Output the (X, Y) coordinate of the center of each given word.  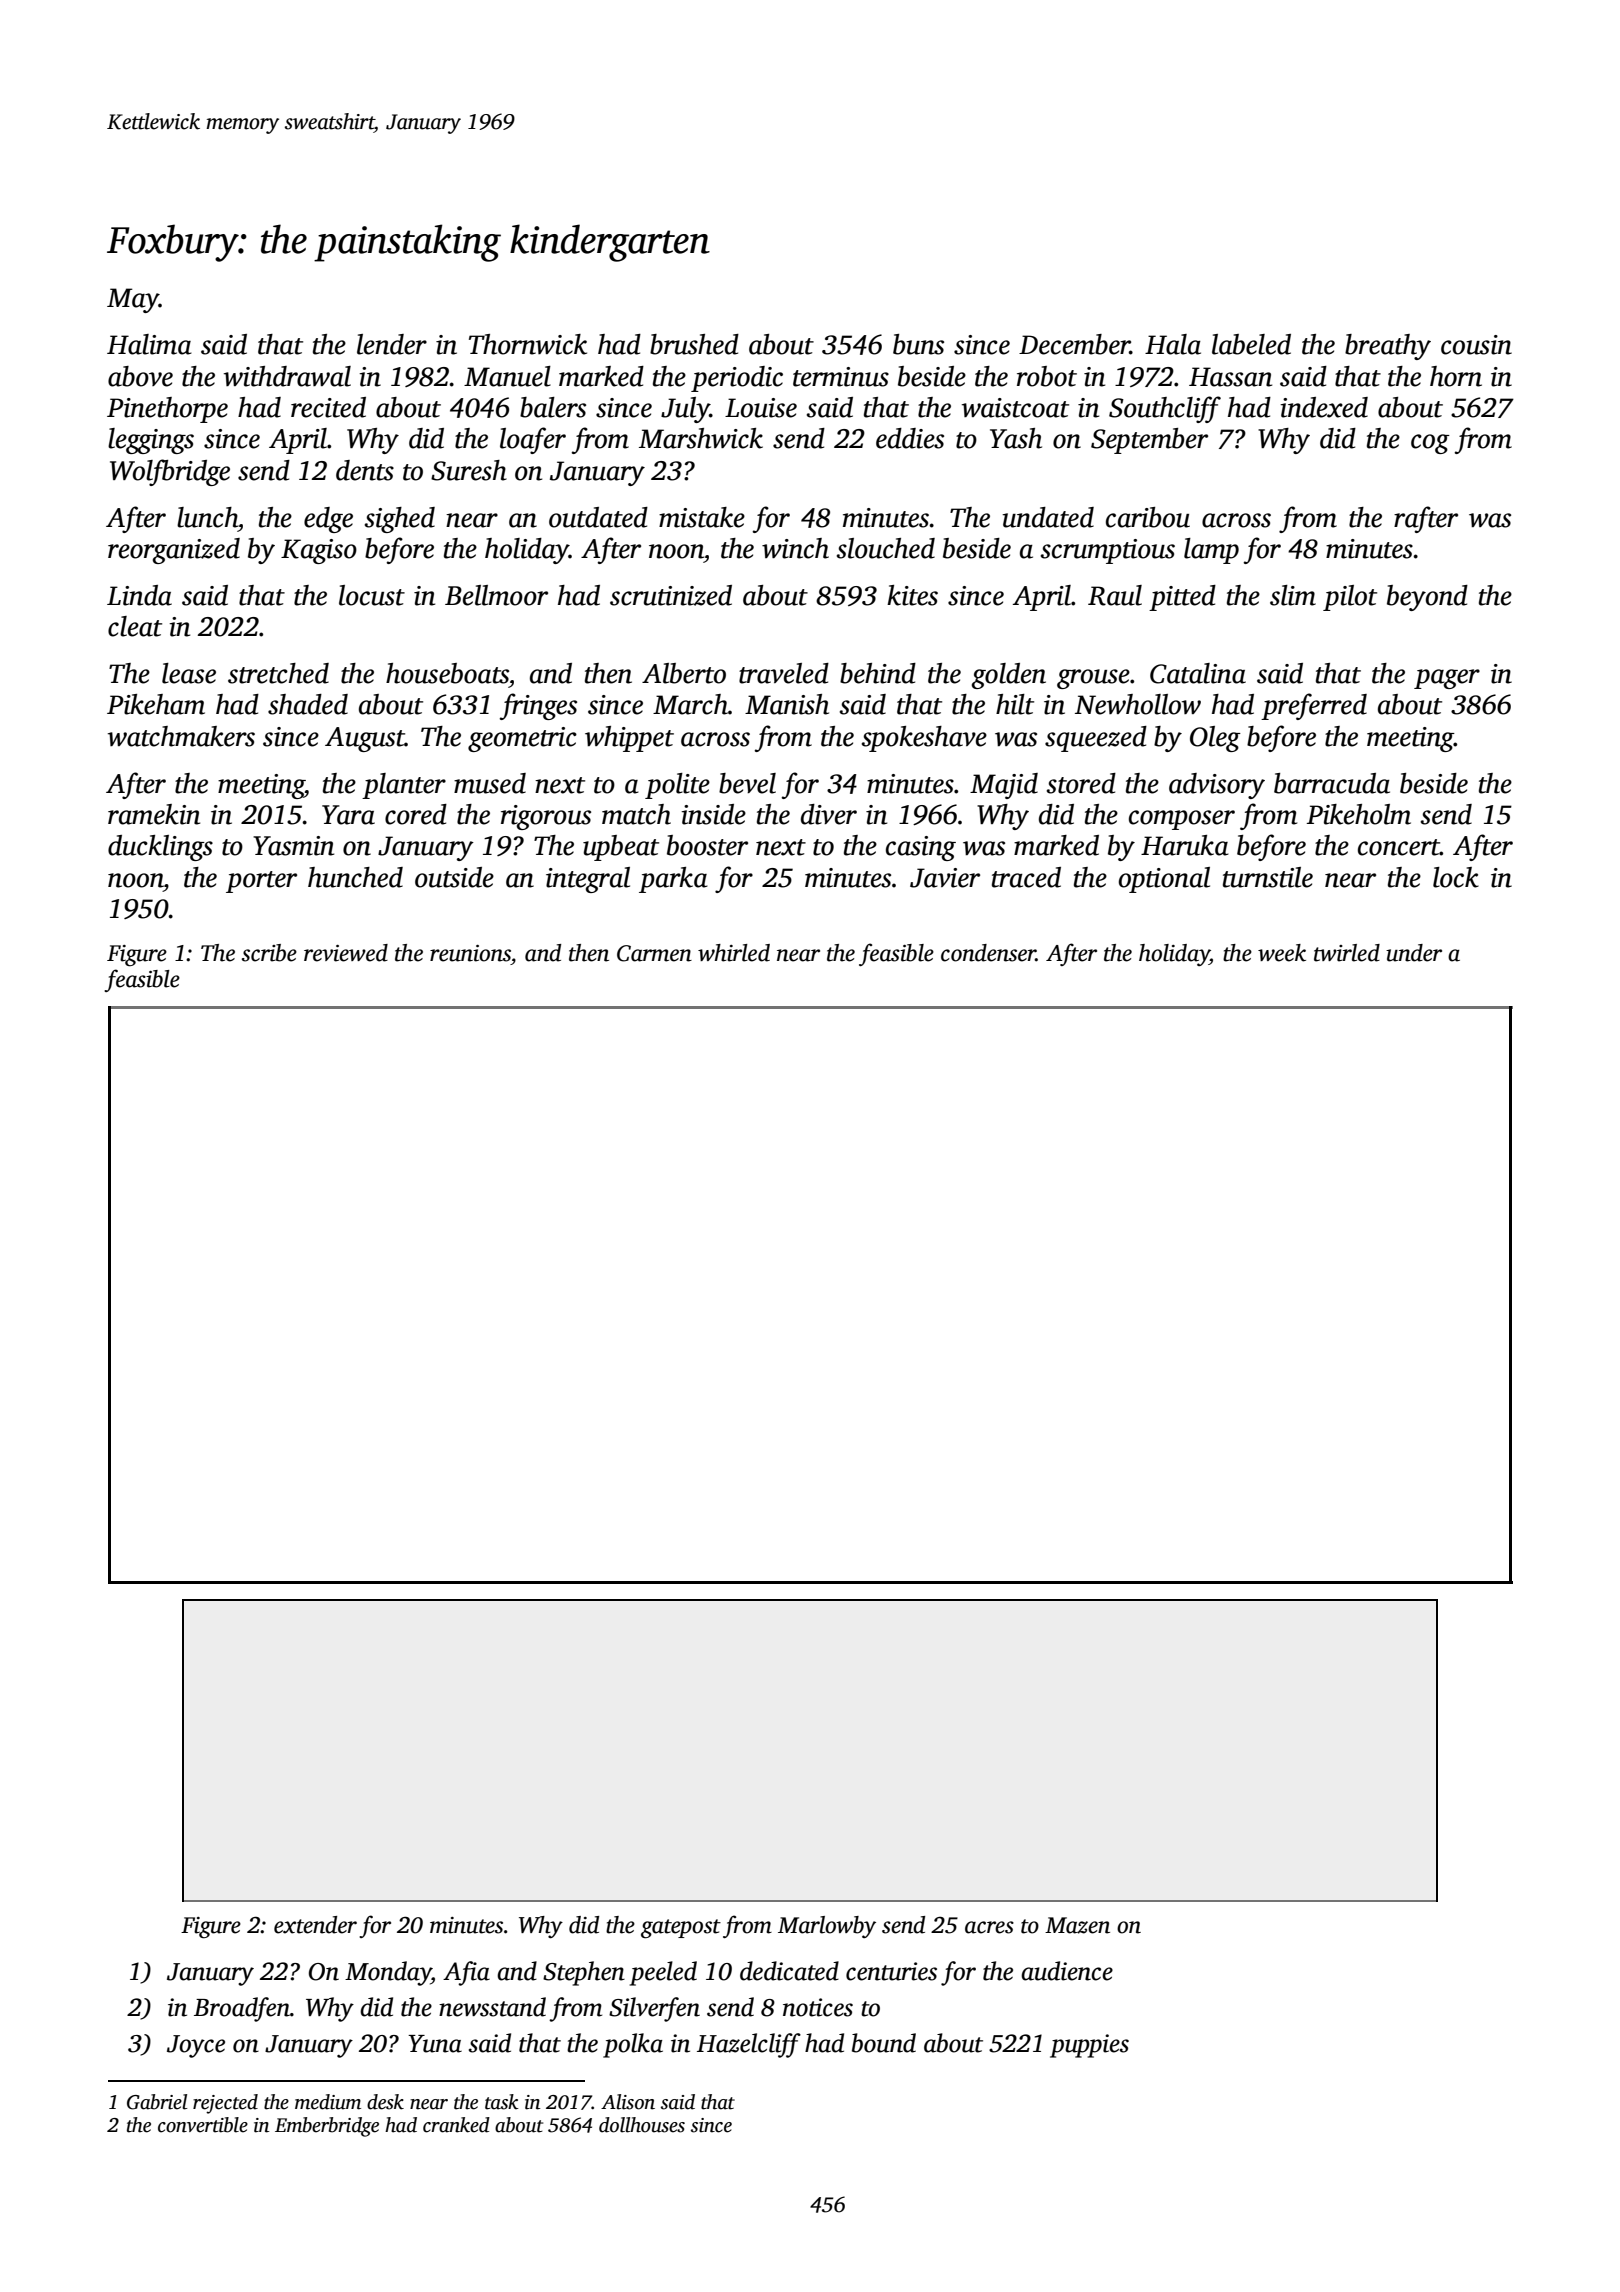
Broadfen (242, 2009)
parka (673, 880)
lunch (207, 517)
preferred (1314, 706)
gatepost (681, 1929)
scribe (269, 953)
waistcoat (1015, 408)
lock (1456, 877)
